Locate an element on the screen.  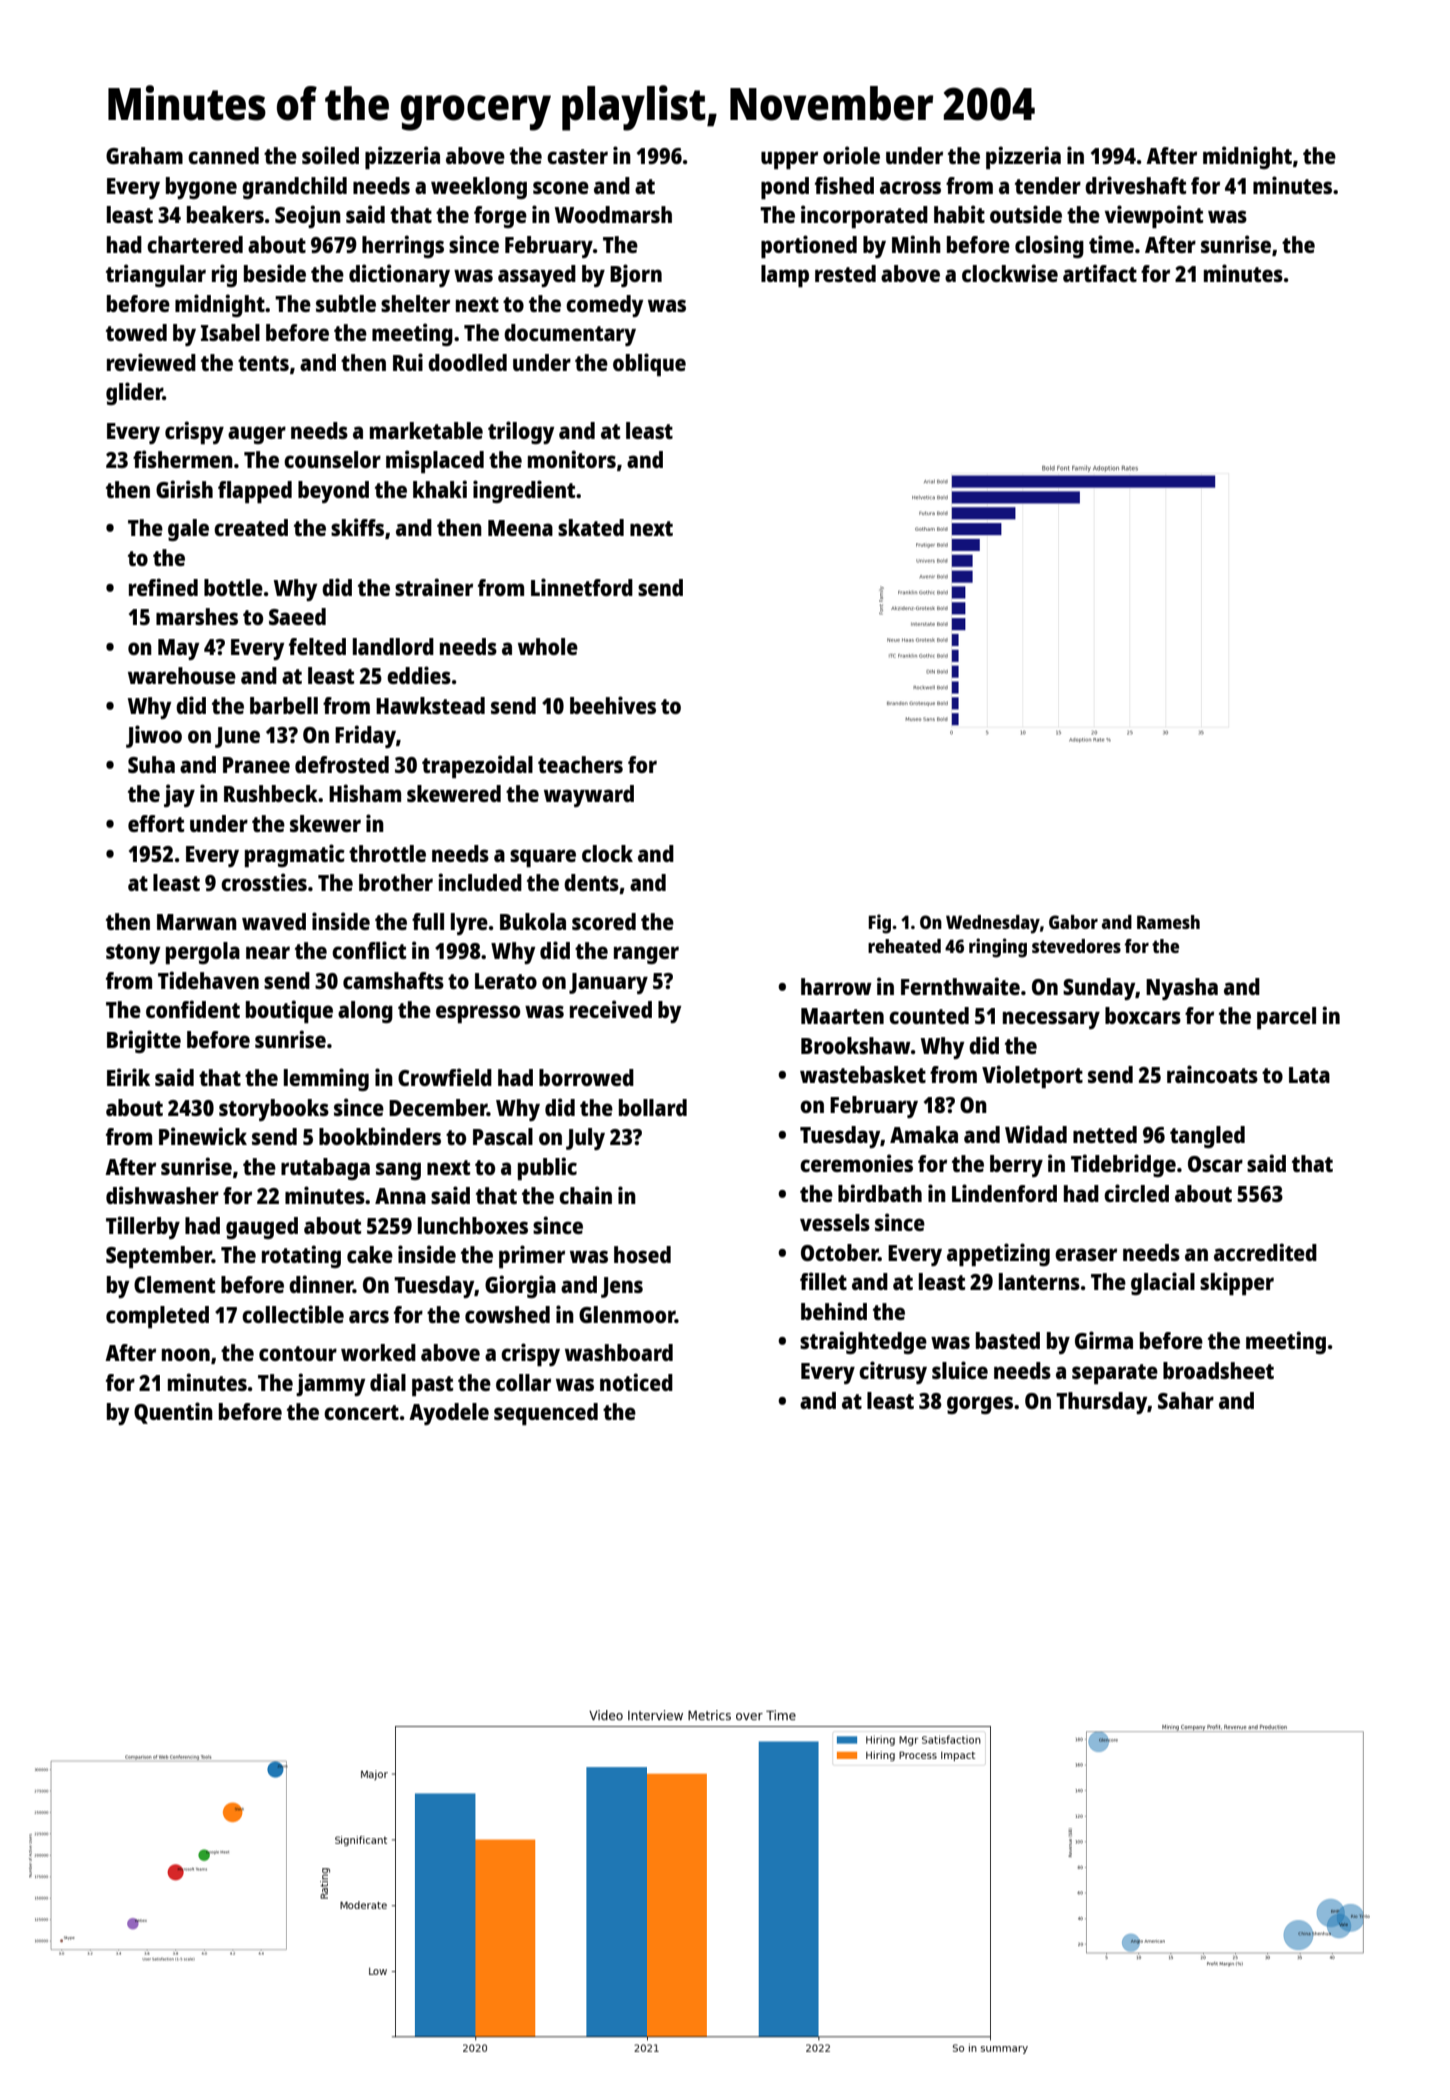
barbell is located at coordinates (284, 705).
